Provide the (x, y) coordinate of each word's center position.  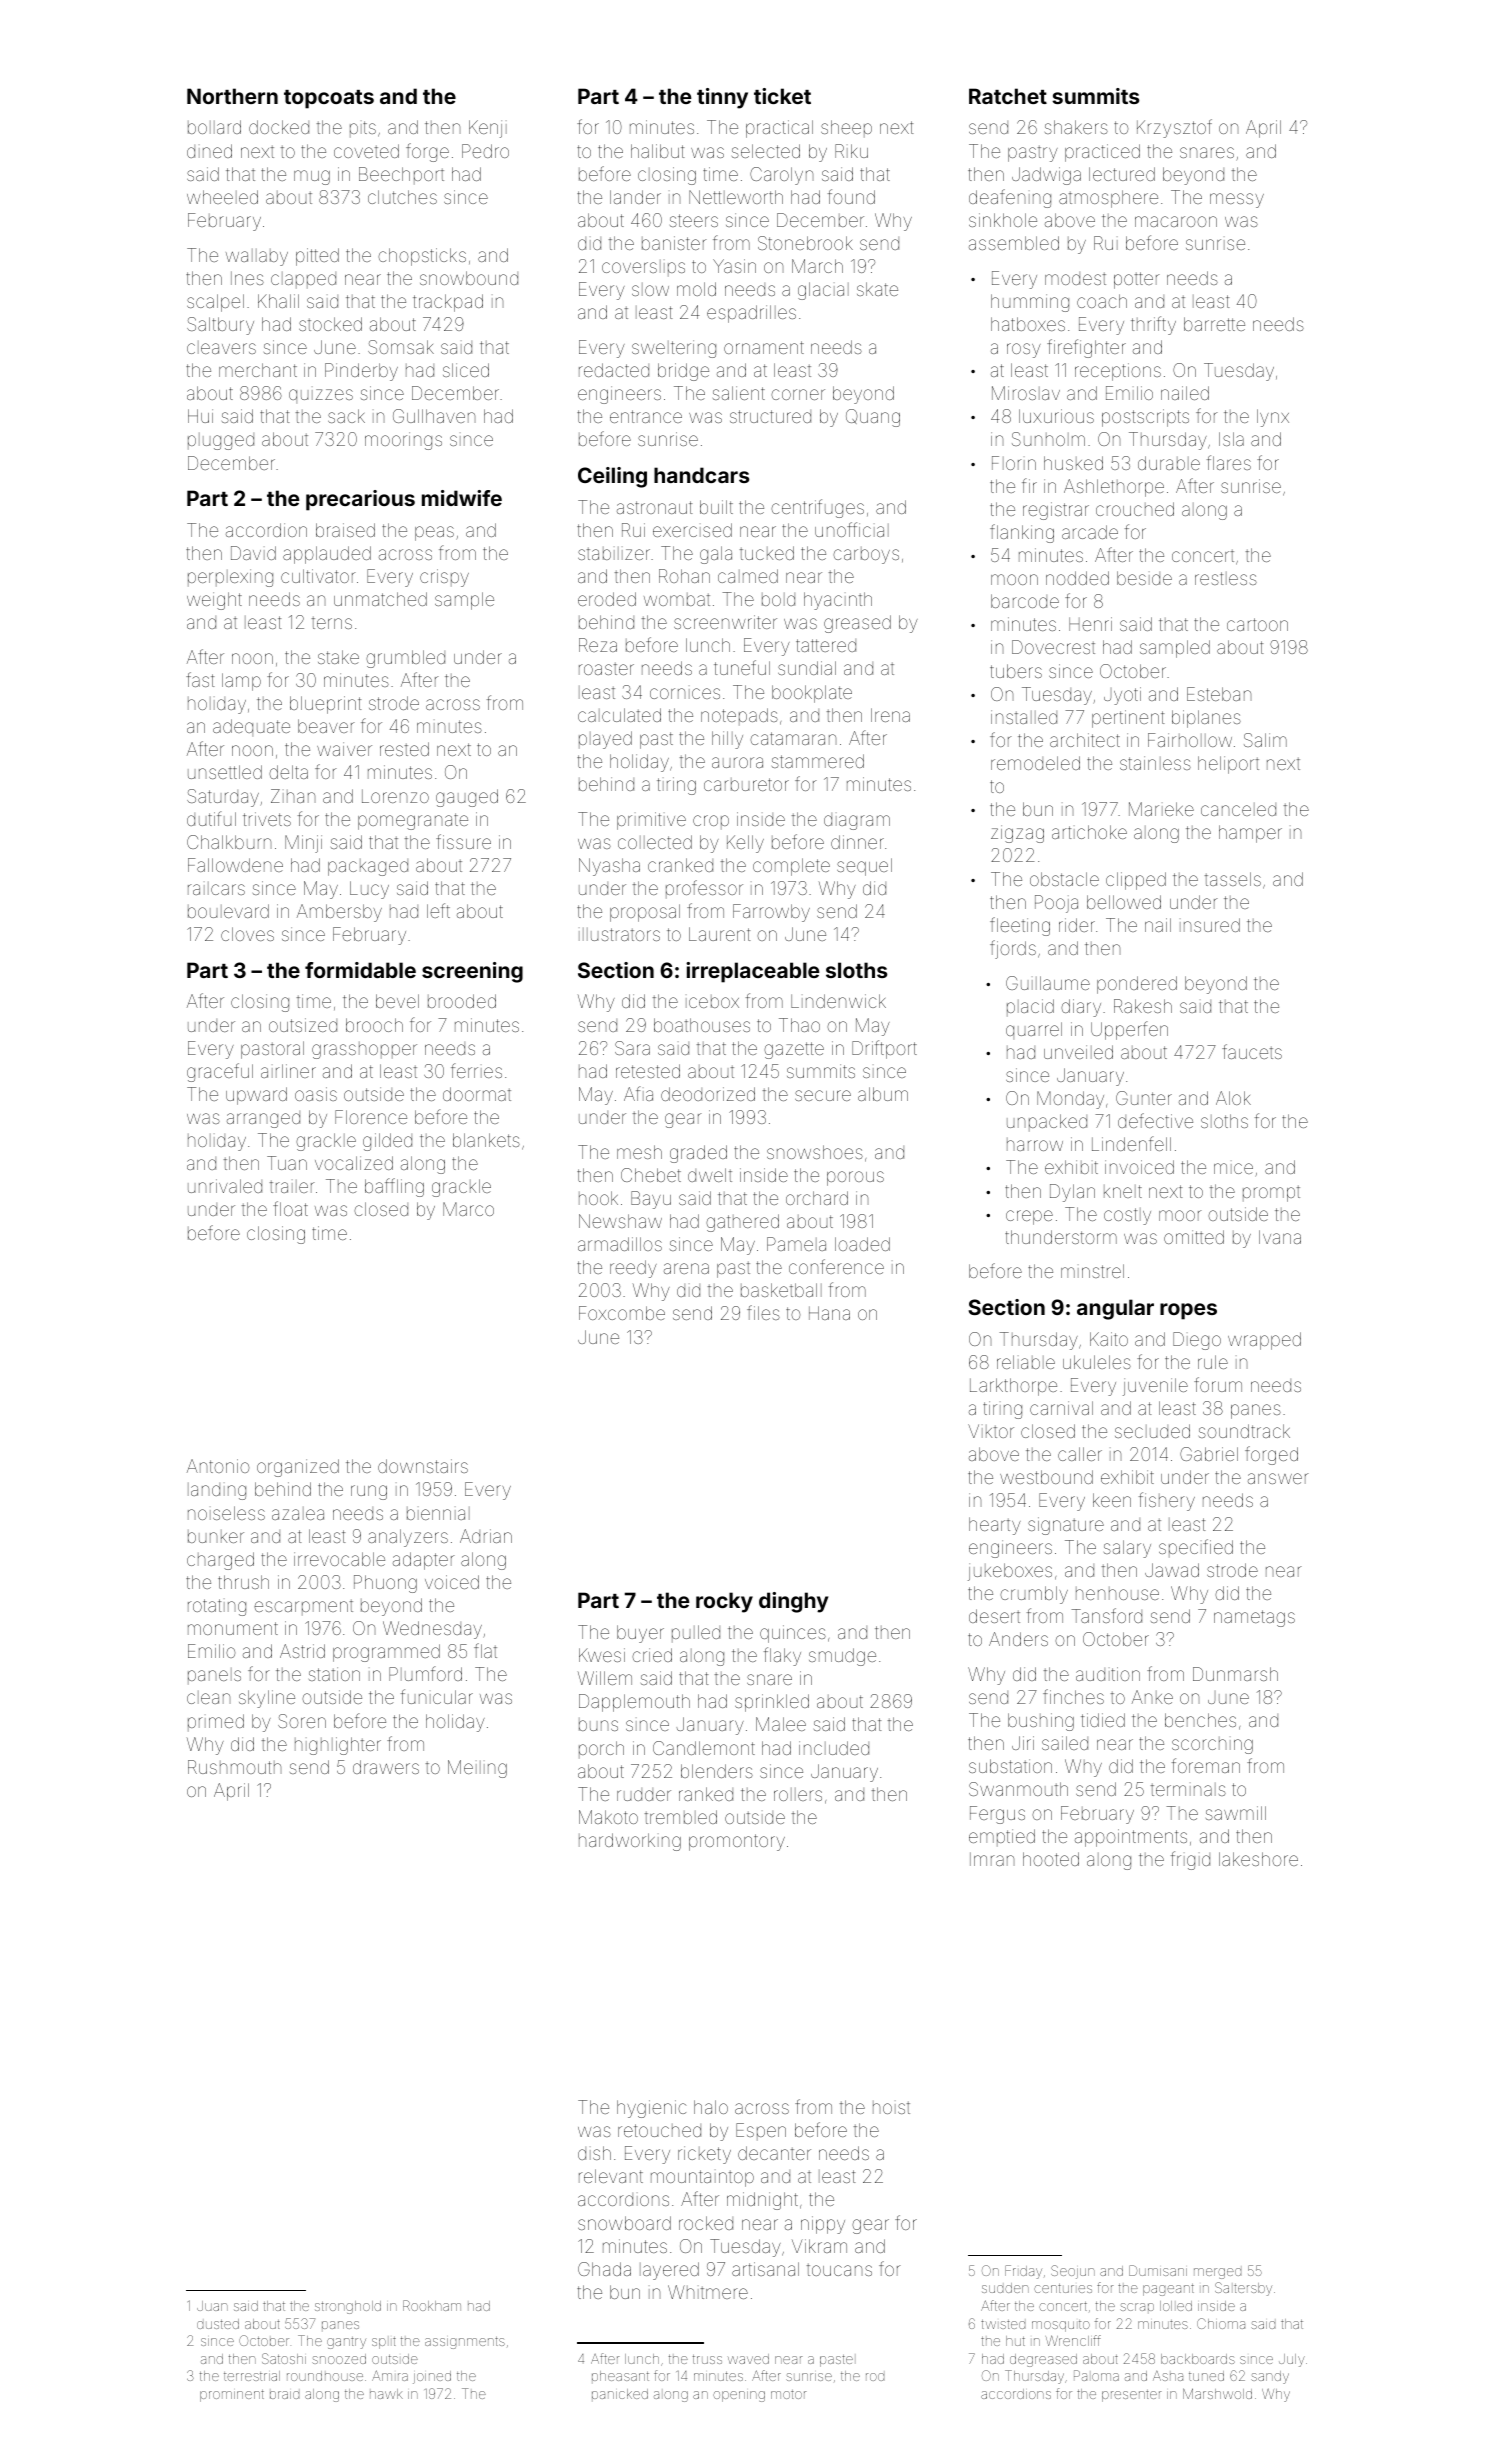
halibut (657, 151)
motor (789, 2394)
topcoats (329, 99)
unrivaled (225, 1186)
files (763, 1312)
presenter (1132, 2396)
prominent (232, 2396)
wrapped (1264, 1341)
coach (1102, 301)
